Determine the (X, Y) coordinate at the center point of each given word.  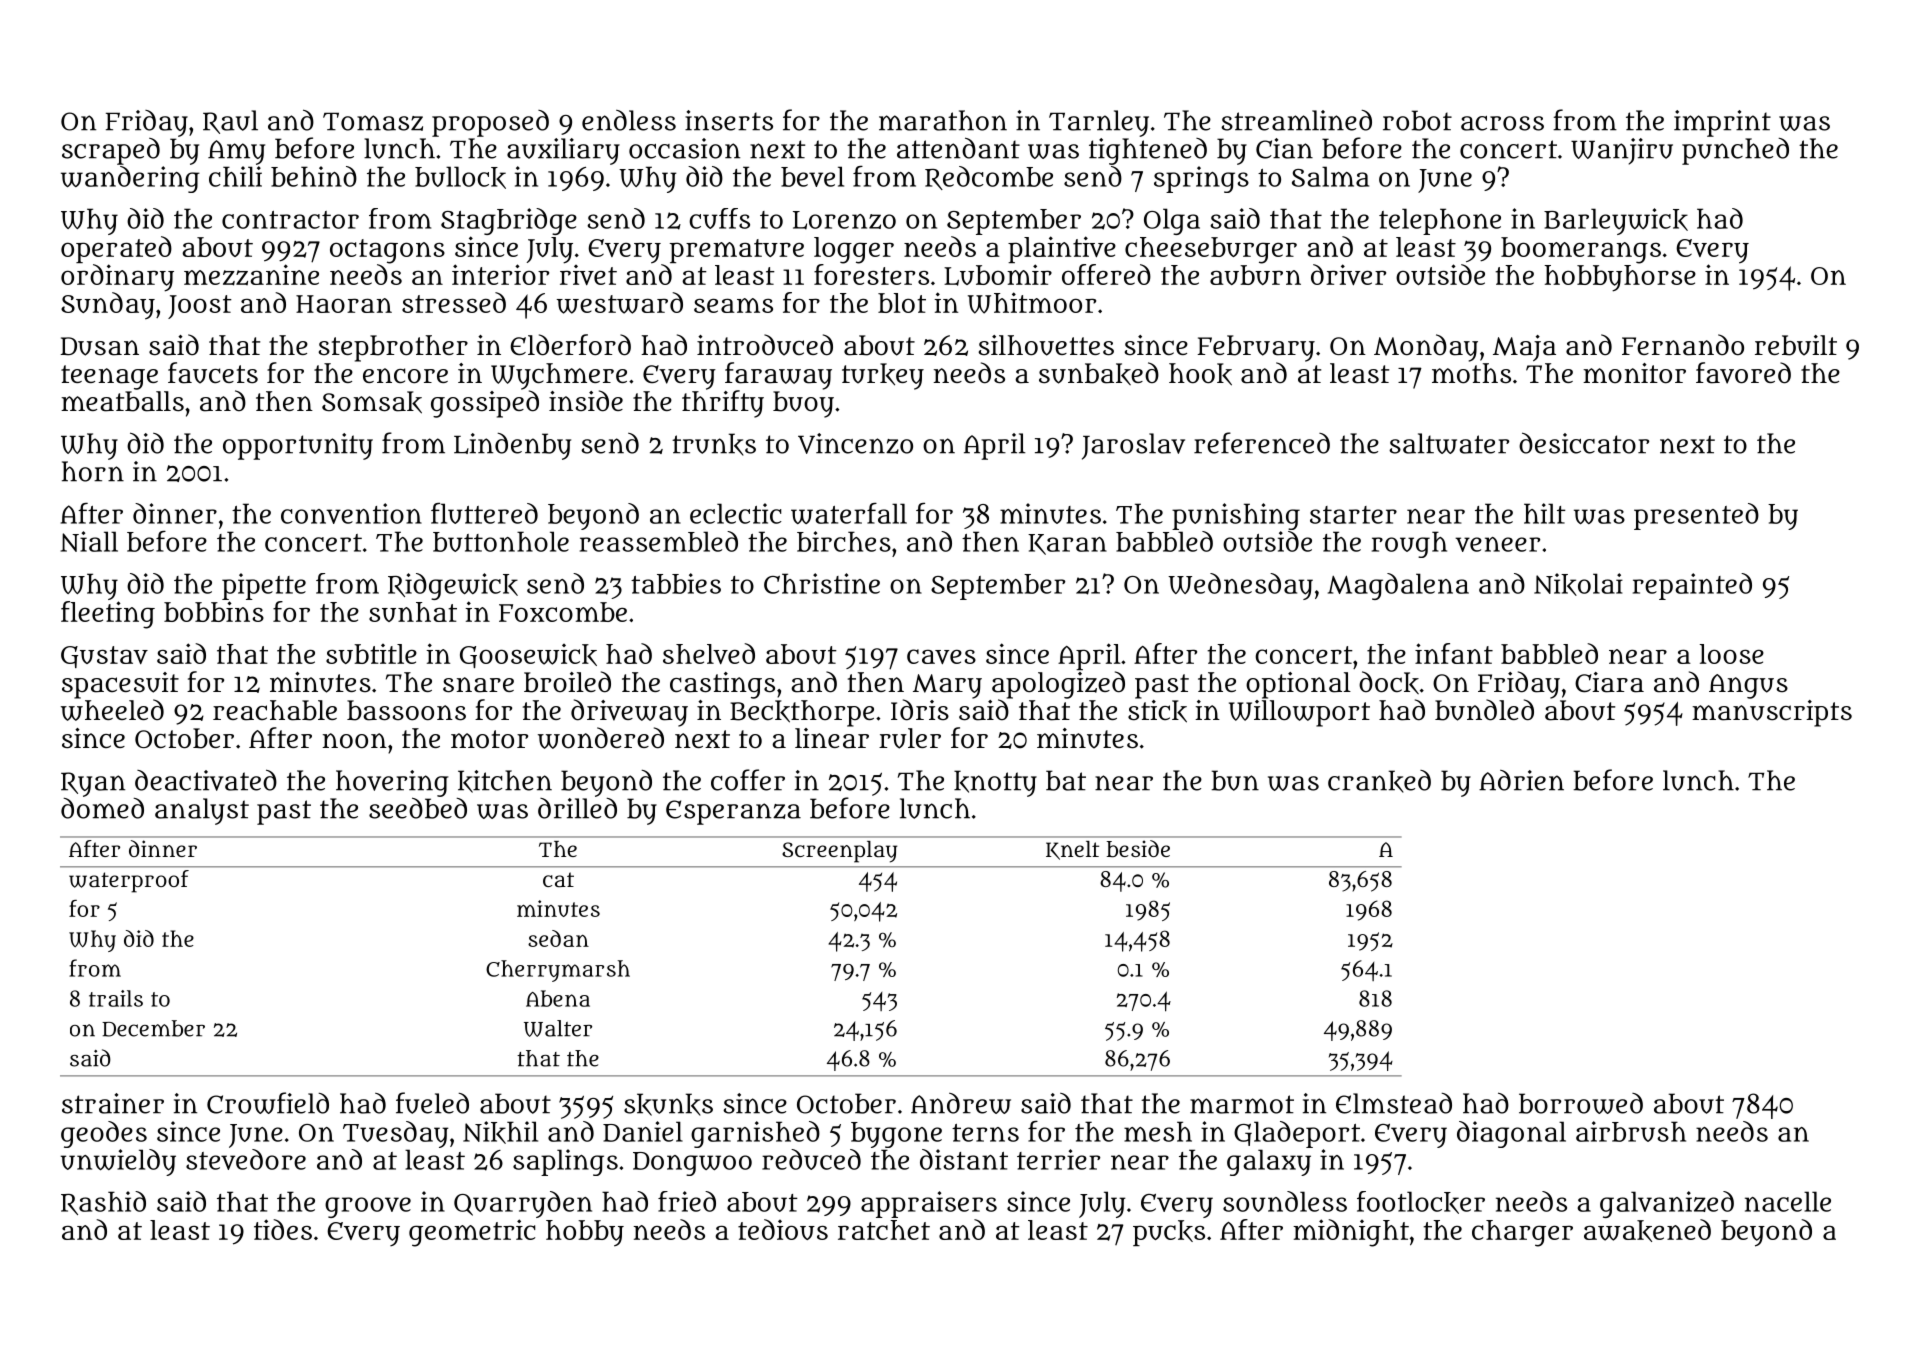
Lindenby (512, 446)
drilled (577, 808)
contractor (290, 220)
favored (1743, 373)
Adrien (1521, 780)
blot (902, 303)
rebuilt (1796, 345)
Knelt (1072, 850)
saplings (565, 1162)
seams (733, 305)
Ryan (93, 784)
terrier (1058, 1159)
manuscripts (1772, 713)
